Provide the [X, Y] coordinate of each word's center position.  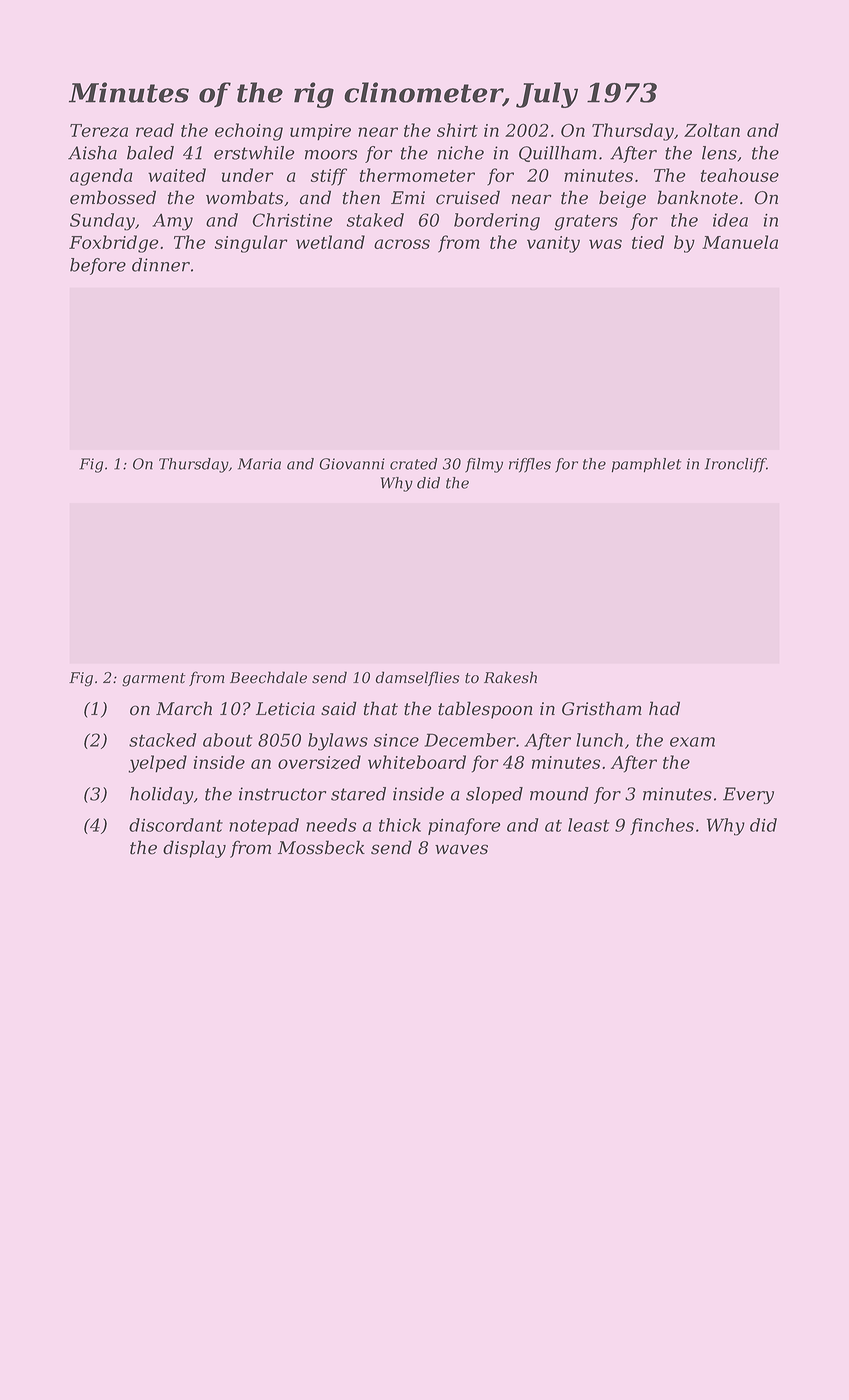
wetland [330, 242]
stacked [163, 740]
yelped [157, 764]
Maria [259, 464]
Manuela [740, 242]
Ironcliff [735, 465]
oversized [319, 762]
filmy [484, 465]
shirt [457, 130]
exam [692, 742]
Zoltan [712, 130]
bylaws [338, 742]
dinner [161, 265]
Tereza [99, 130]
